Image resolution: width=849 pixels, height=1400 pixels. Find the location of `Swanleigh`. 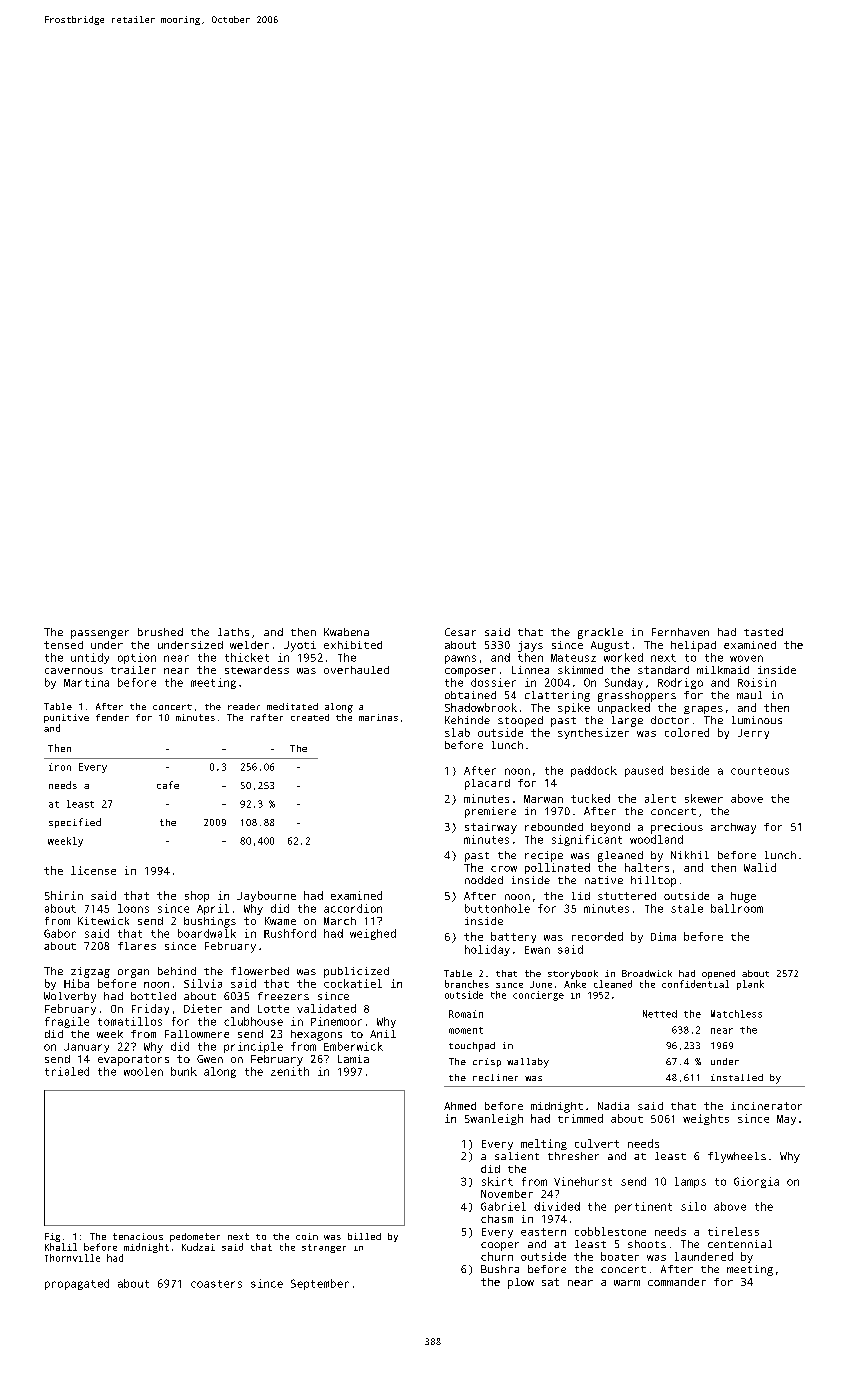

Swanleigh is located at coordinates (494, 1119).
